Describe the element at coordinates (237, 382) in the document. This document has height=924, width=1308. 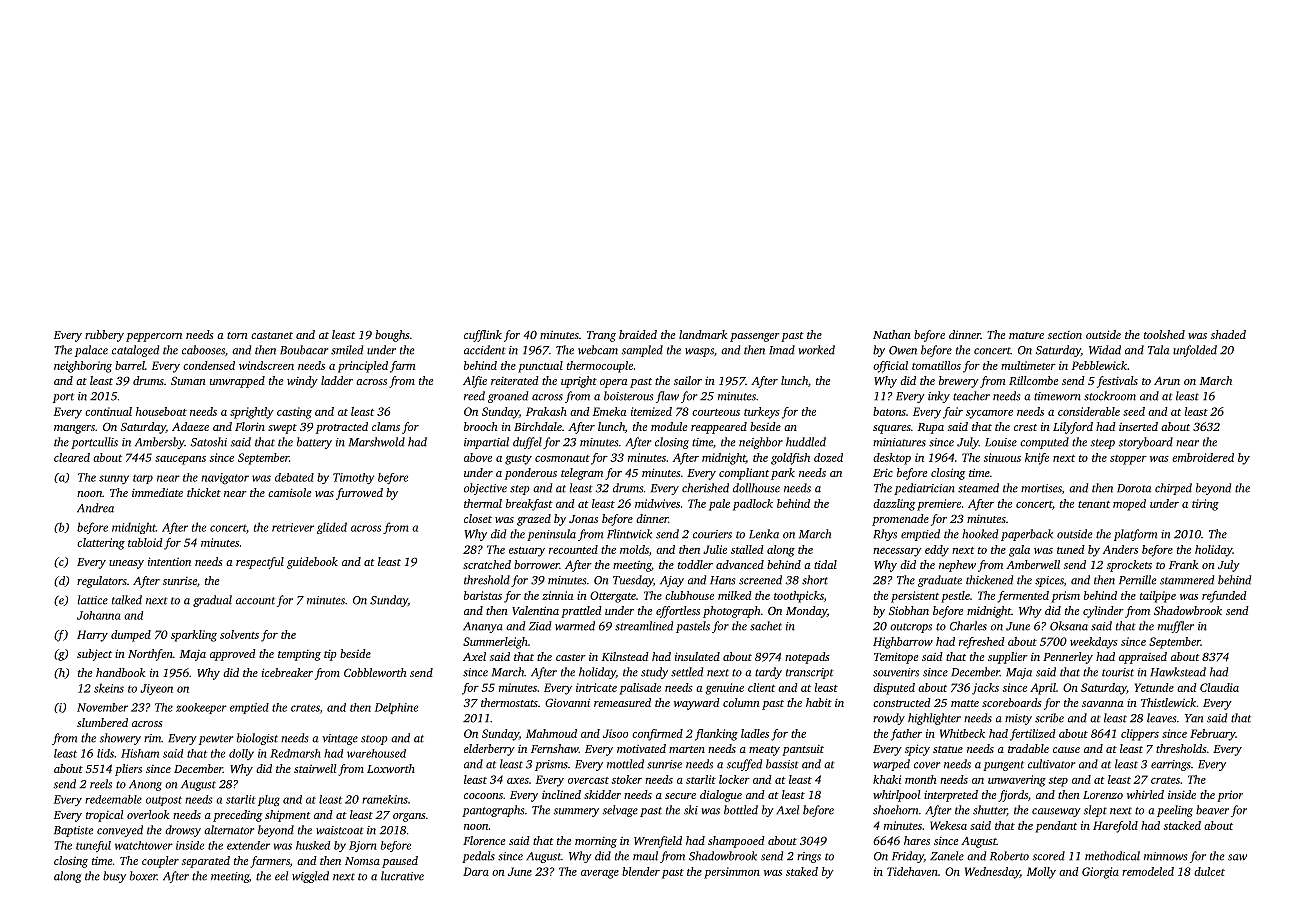
I see `unwrapped` at that location.
